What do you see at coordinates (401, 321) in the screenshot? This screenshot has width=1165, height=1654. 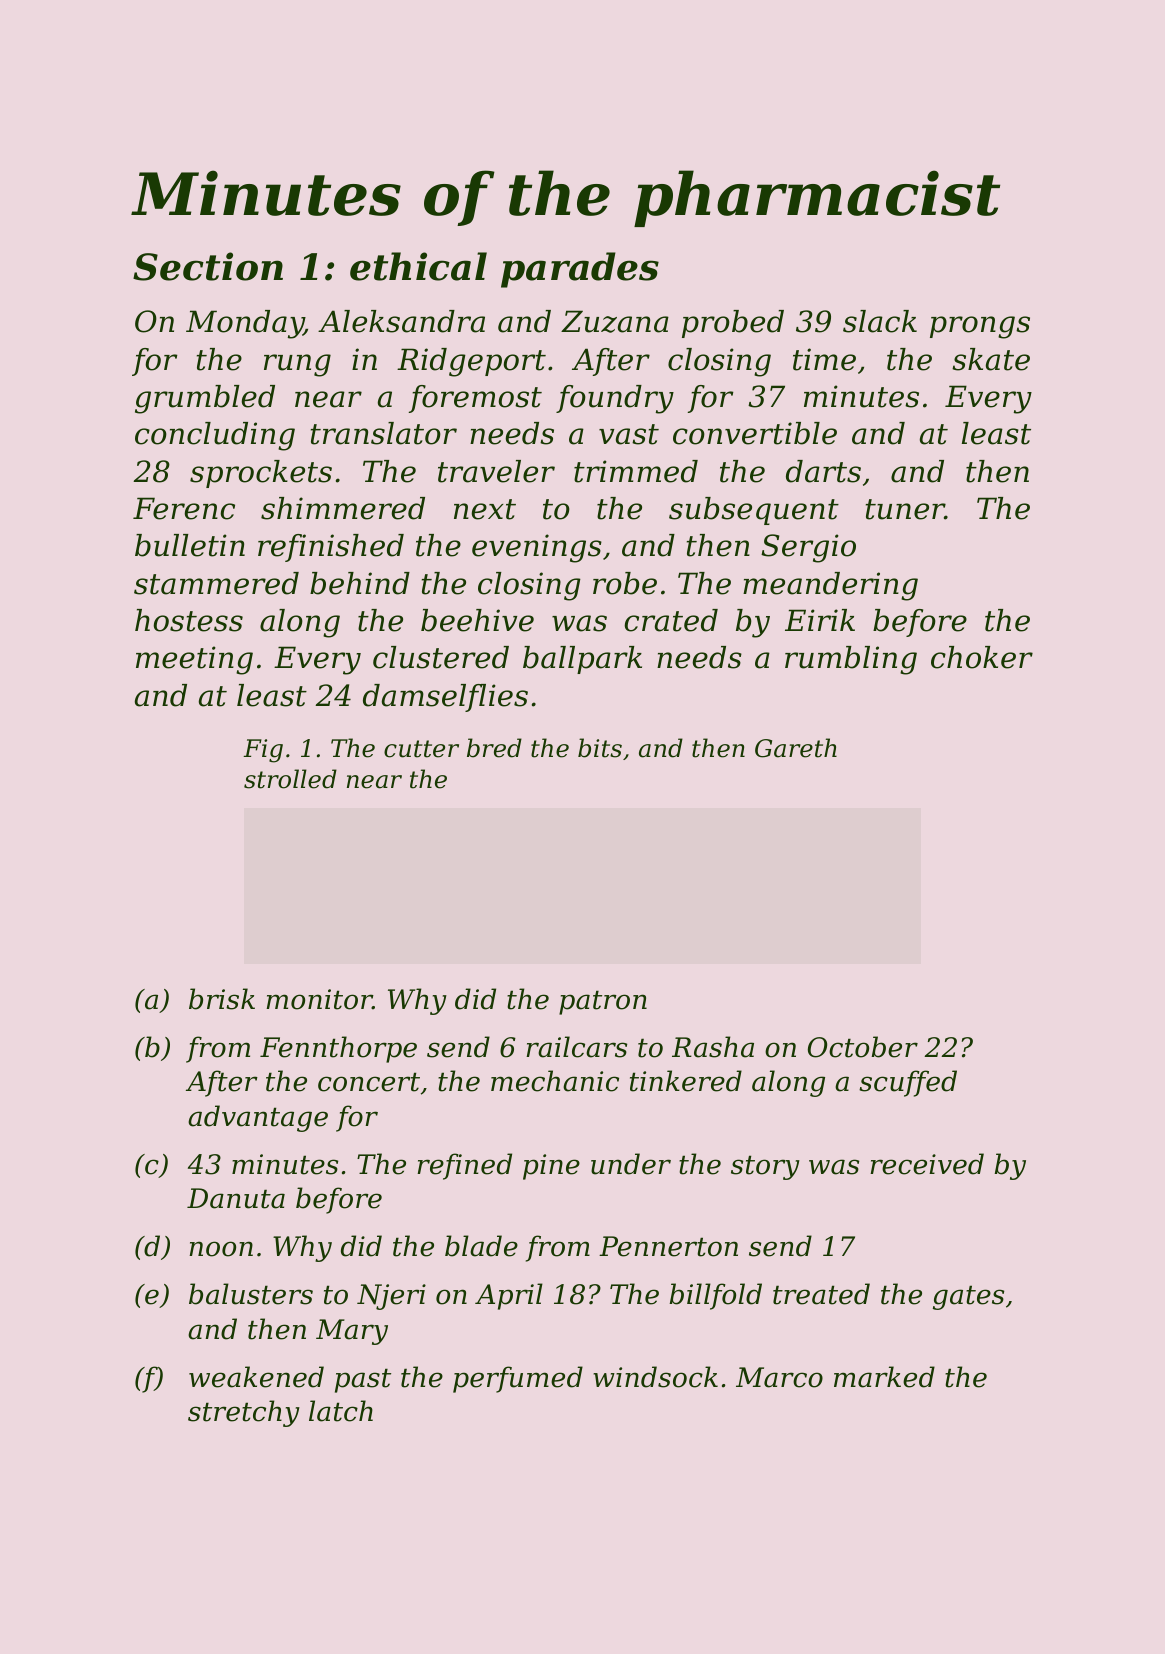 I see `Aleksandra` at bounding box center [401, 321].
